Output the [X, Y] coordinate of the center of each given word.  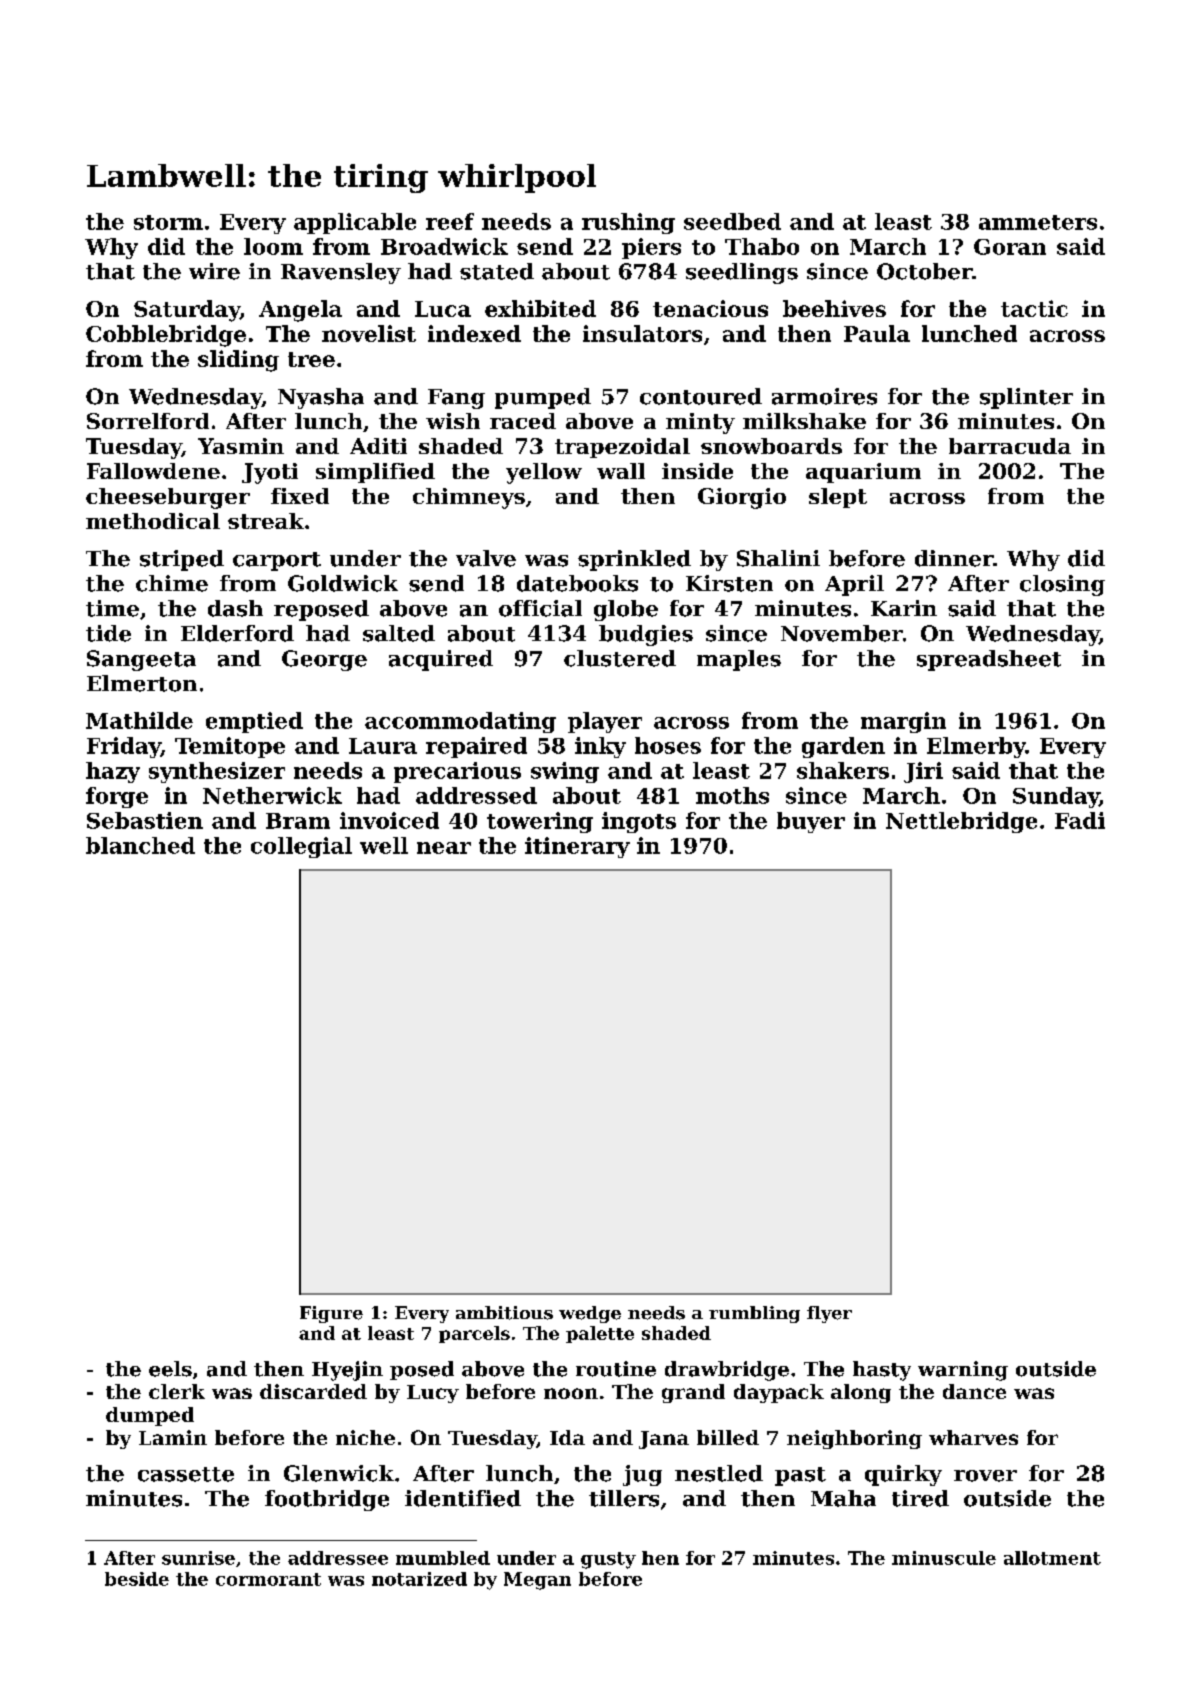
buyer [811, 822]
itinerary [577, 847]
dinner [954, 558]
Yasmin [241, 446]
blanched [140, 845]
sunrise [198, 1558]
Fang [456, 399]
